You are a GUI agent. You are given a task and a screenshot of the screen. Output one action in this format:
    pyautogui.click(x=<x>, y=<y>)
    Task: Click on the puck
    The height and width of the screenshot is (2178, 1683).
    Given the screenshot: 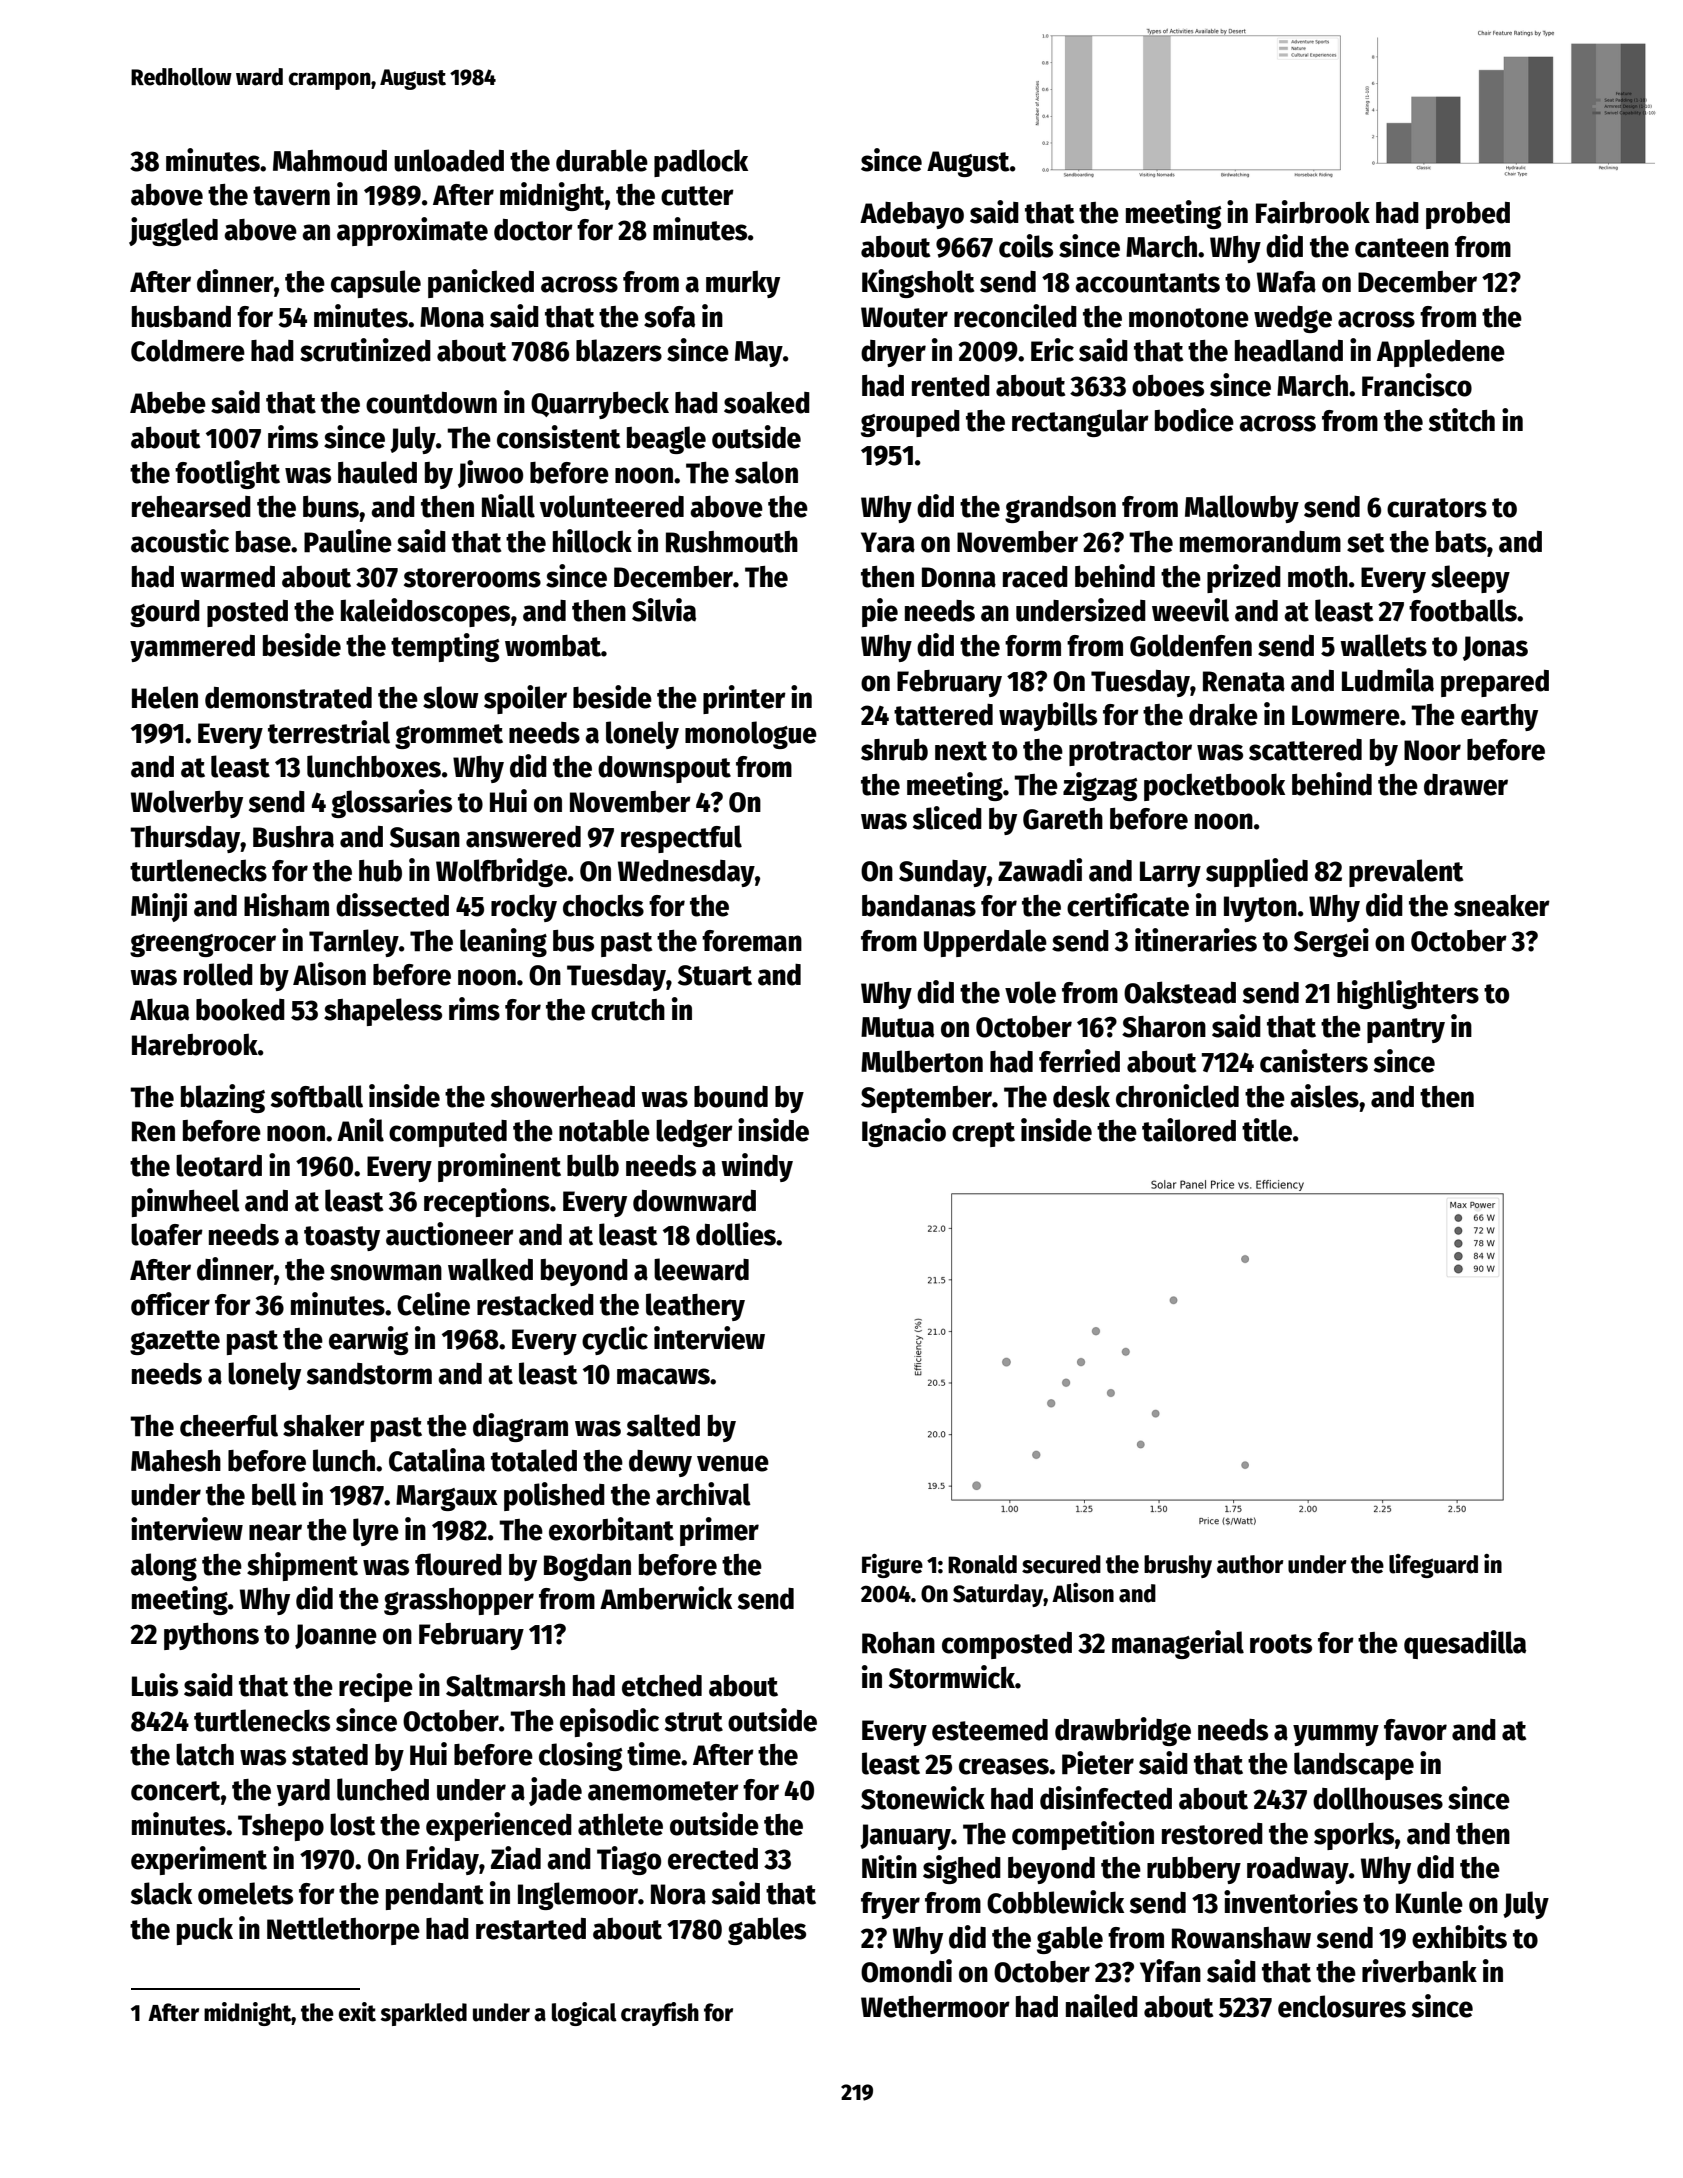 What is the action you would take?
    pyautogui.click(x=205, y=1931)
